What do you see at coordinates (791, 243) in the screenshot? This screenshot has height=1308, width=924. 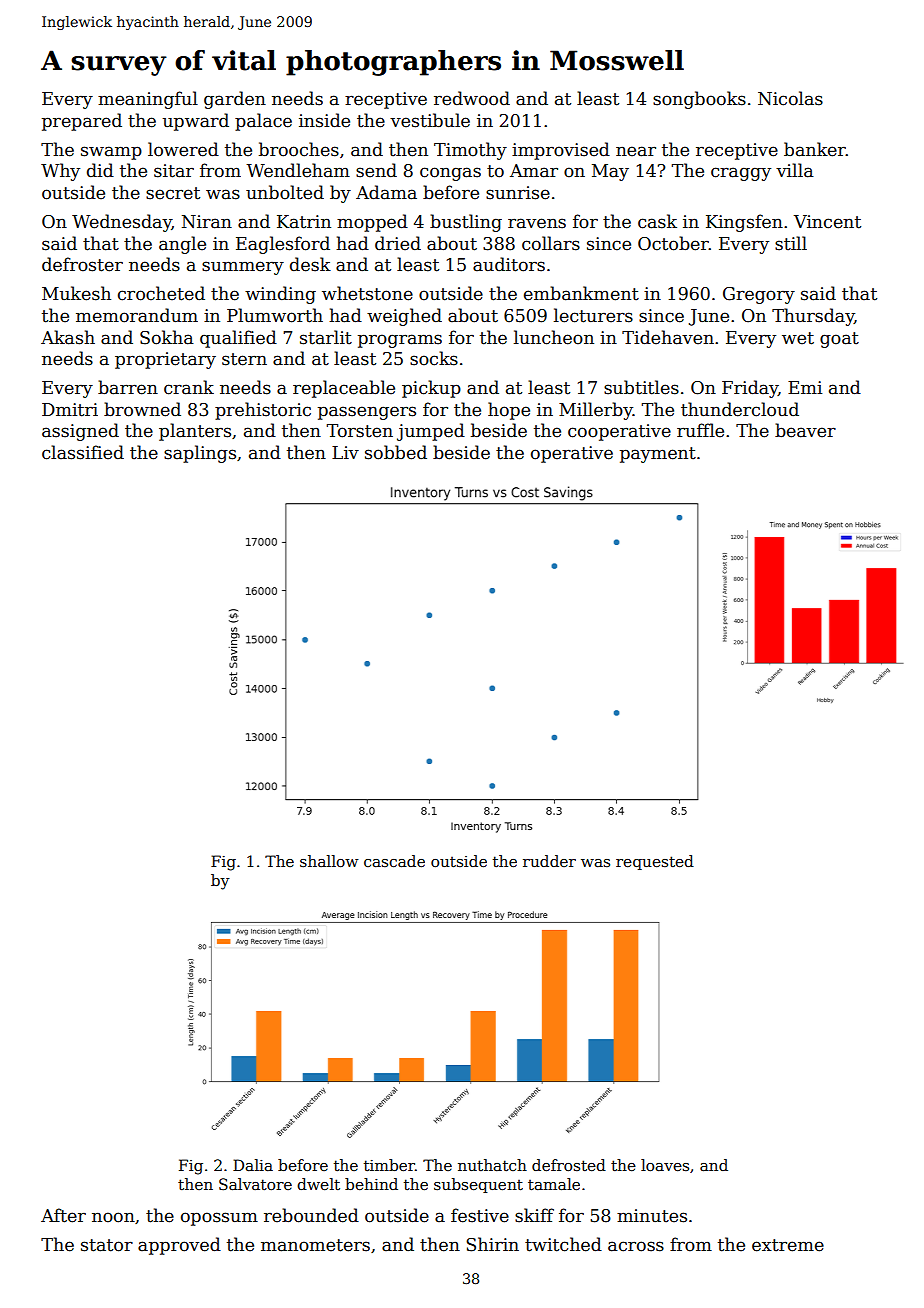 I see `still` at bounding box center [791, 243].
